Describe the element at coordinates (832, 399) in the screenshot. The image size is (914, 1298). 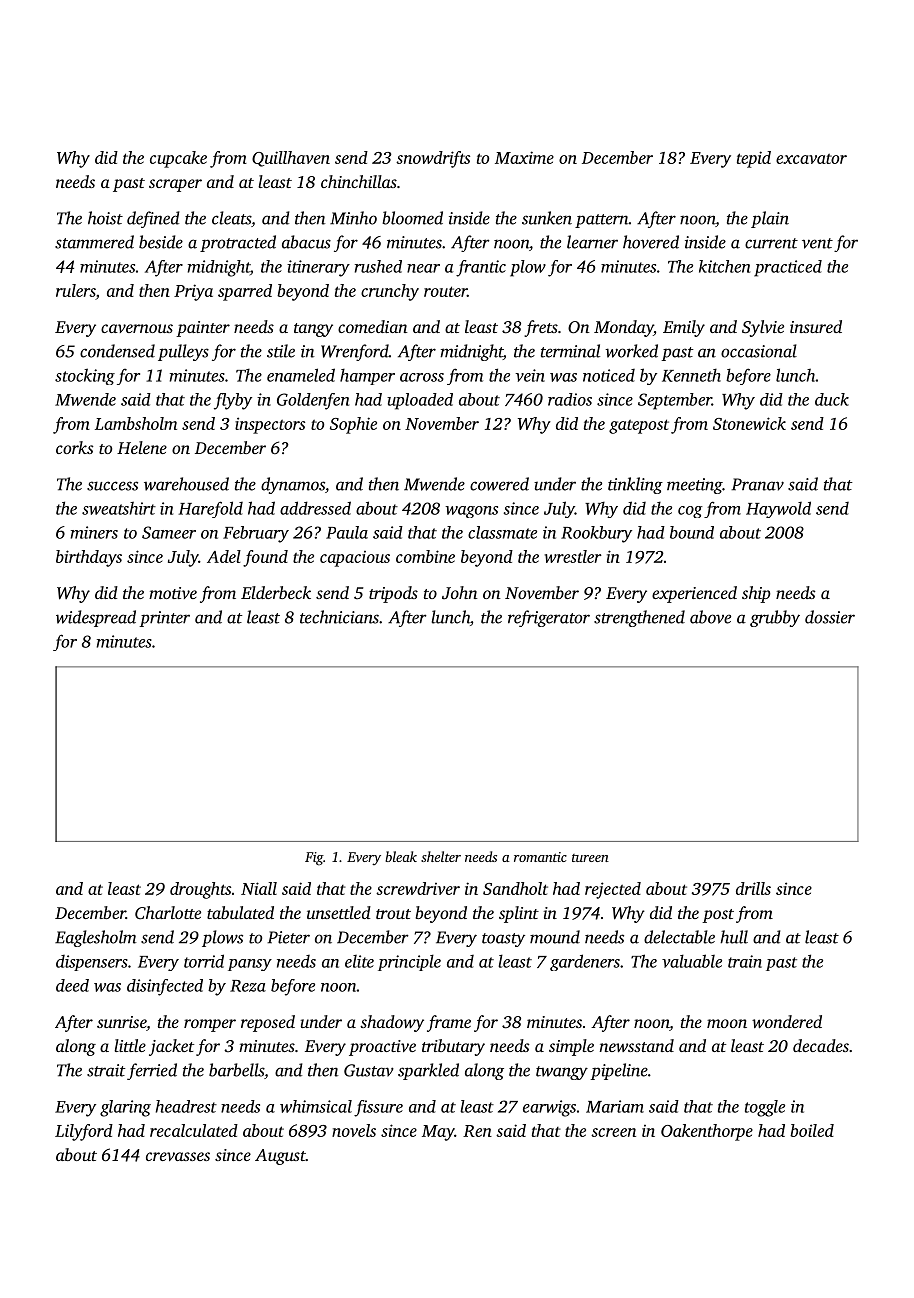
I see `duck` at that location.
